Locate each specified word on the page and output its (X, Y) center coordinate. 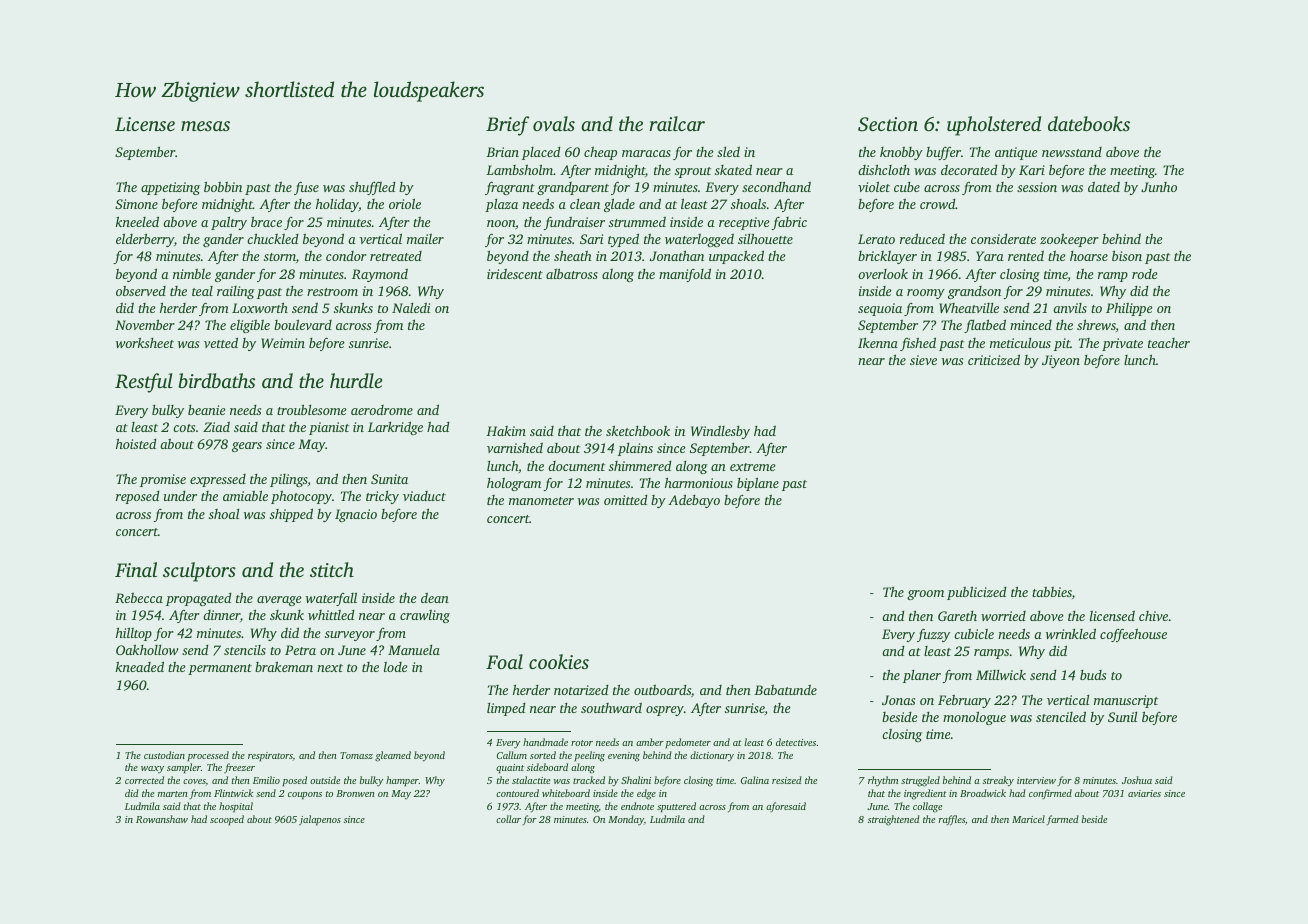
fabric (789, 223)
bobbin (223, 186)
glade (619, 205)
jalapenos (320, 820)
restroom (332, 292)
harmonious (699, 482)
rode (1145, 274)
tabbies (1052, 592)
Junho (1159, 187)
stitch (332, 569)
